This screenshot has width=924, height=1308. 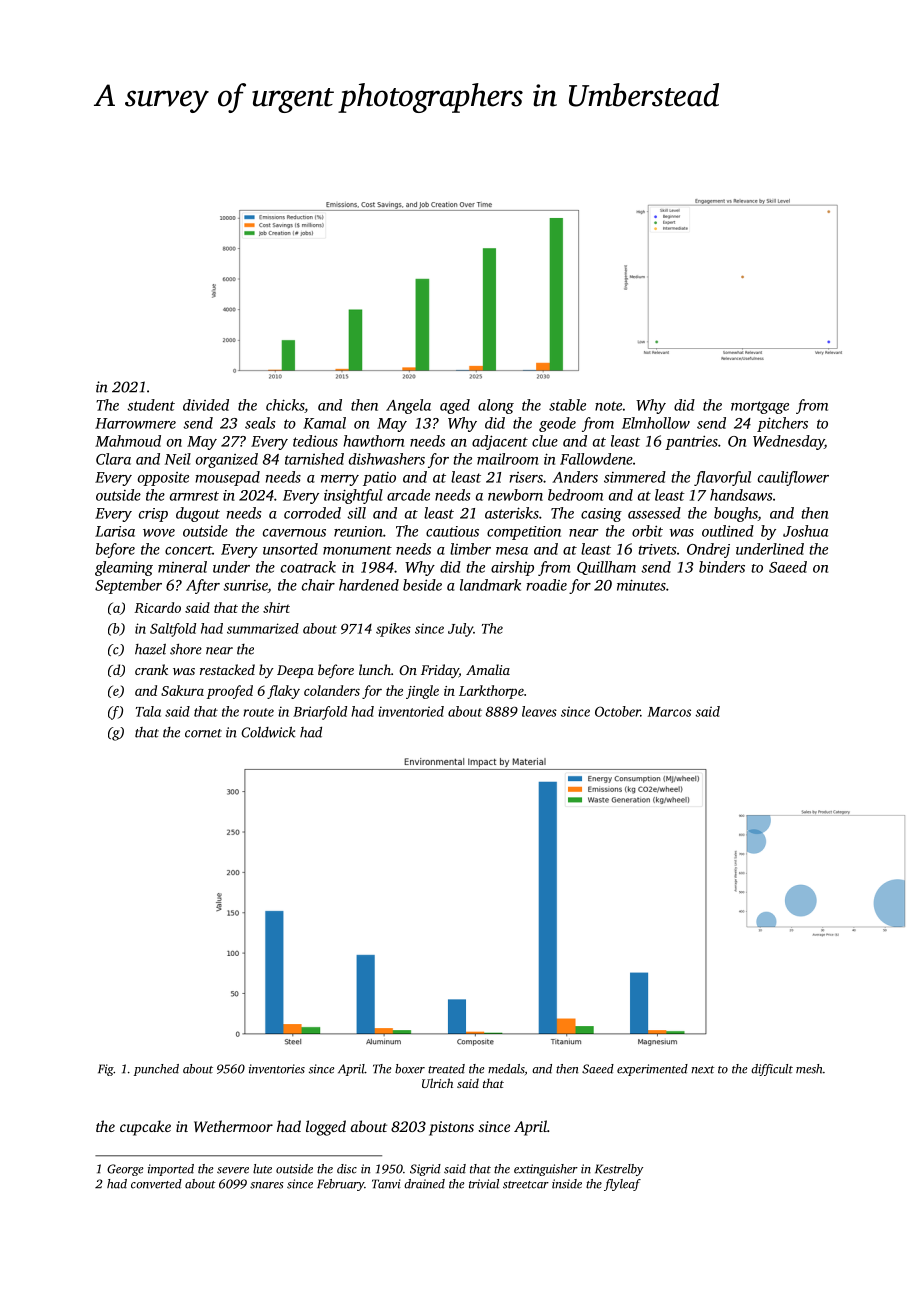 I want to click on logged, so click(x=326, y=1128).
